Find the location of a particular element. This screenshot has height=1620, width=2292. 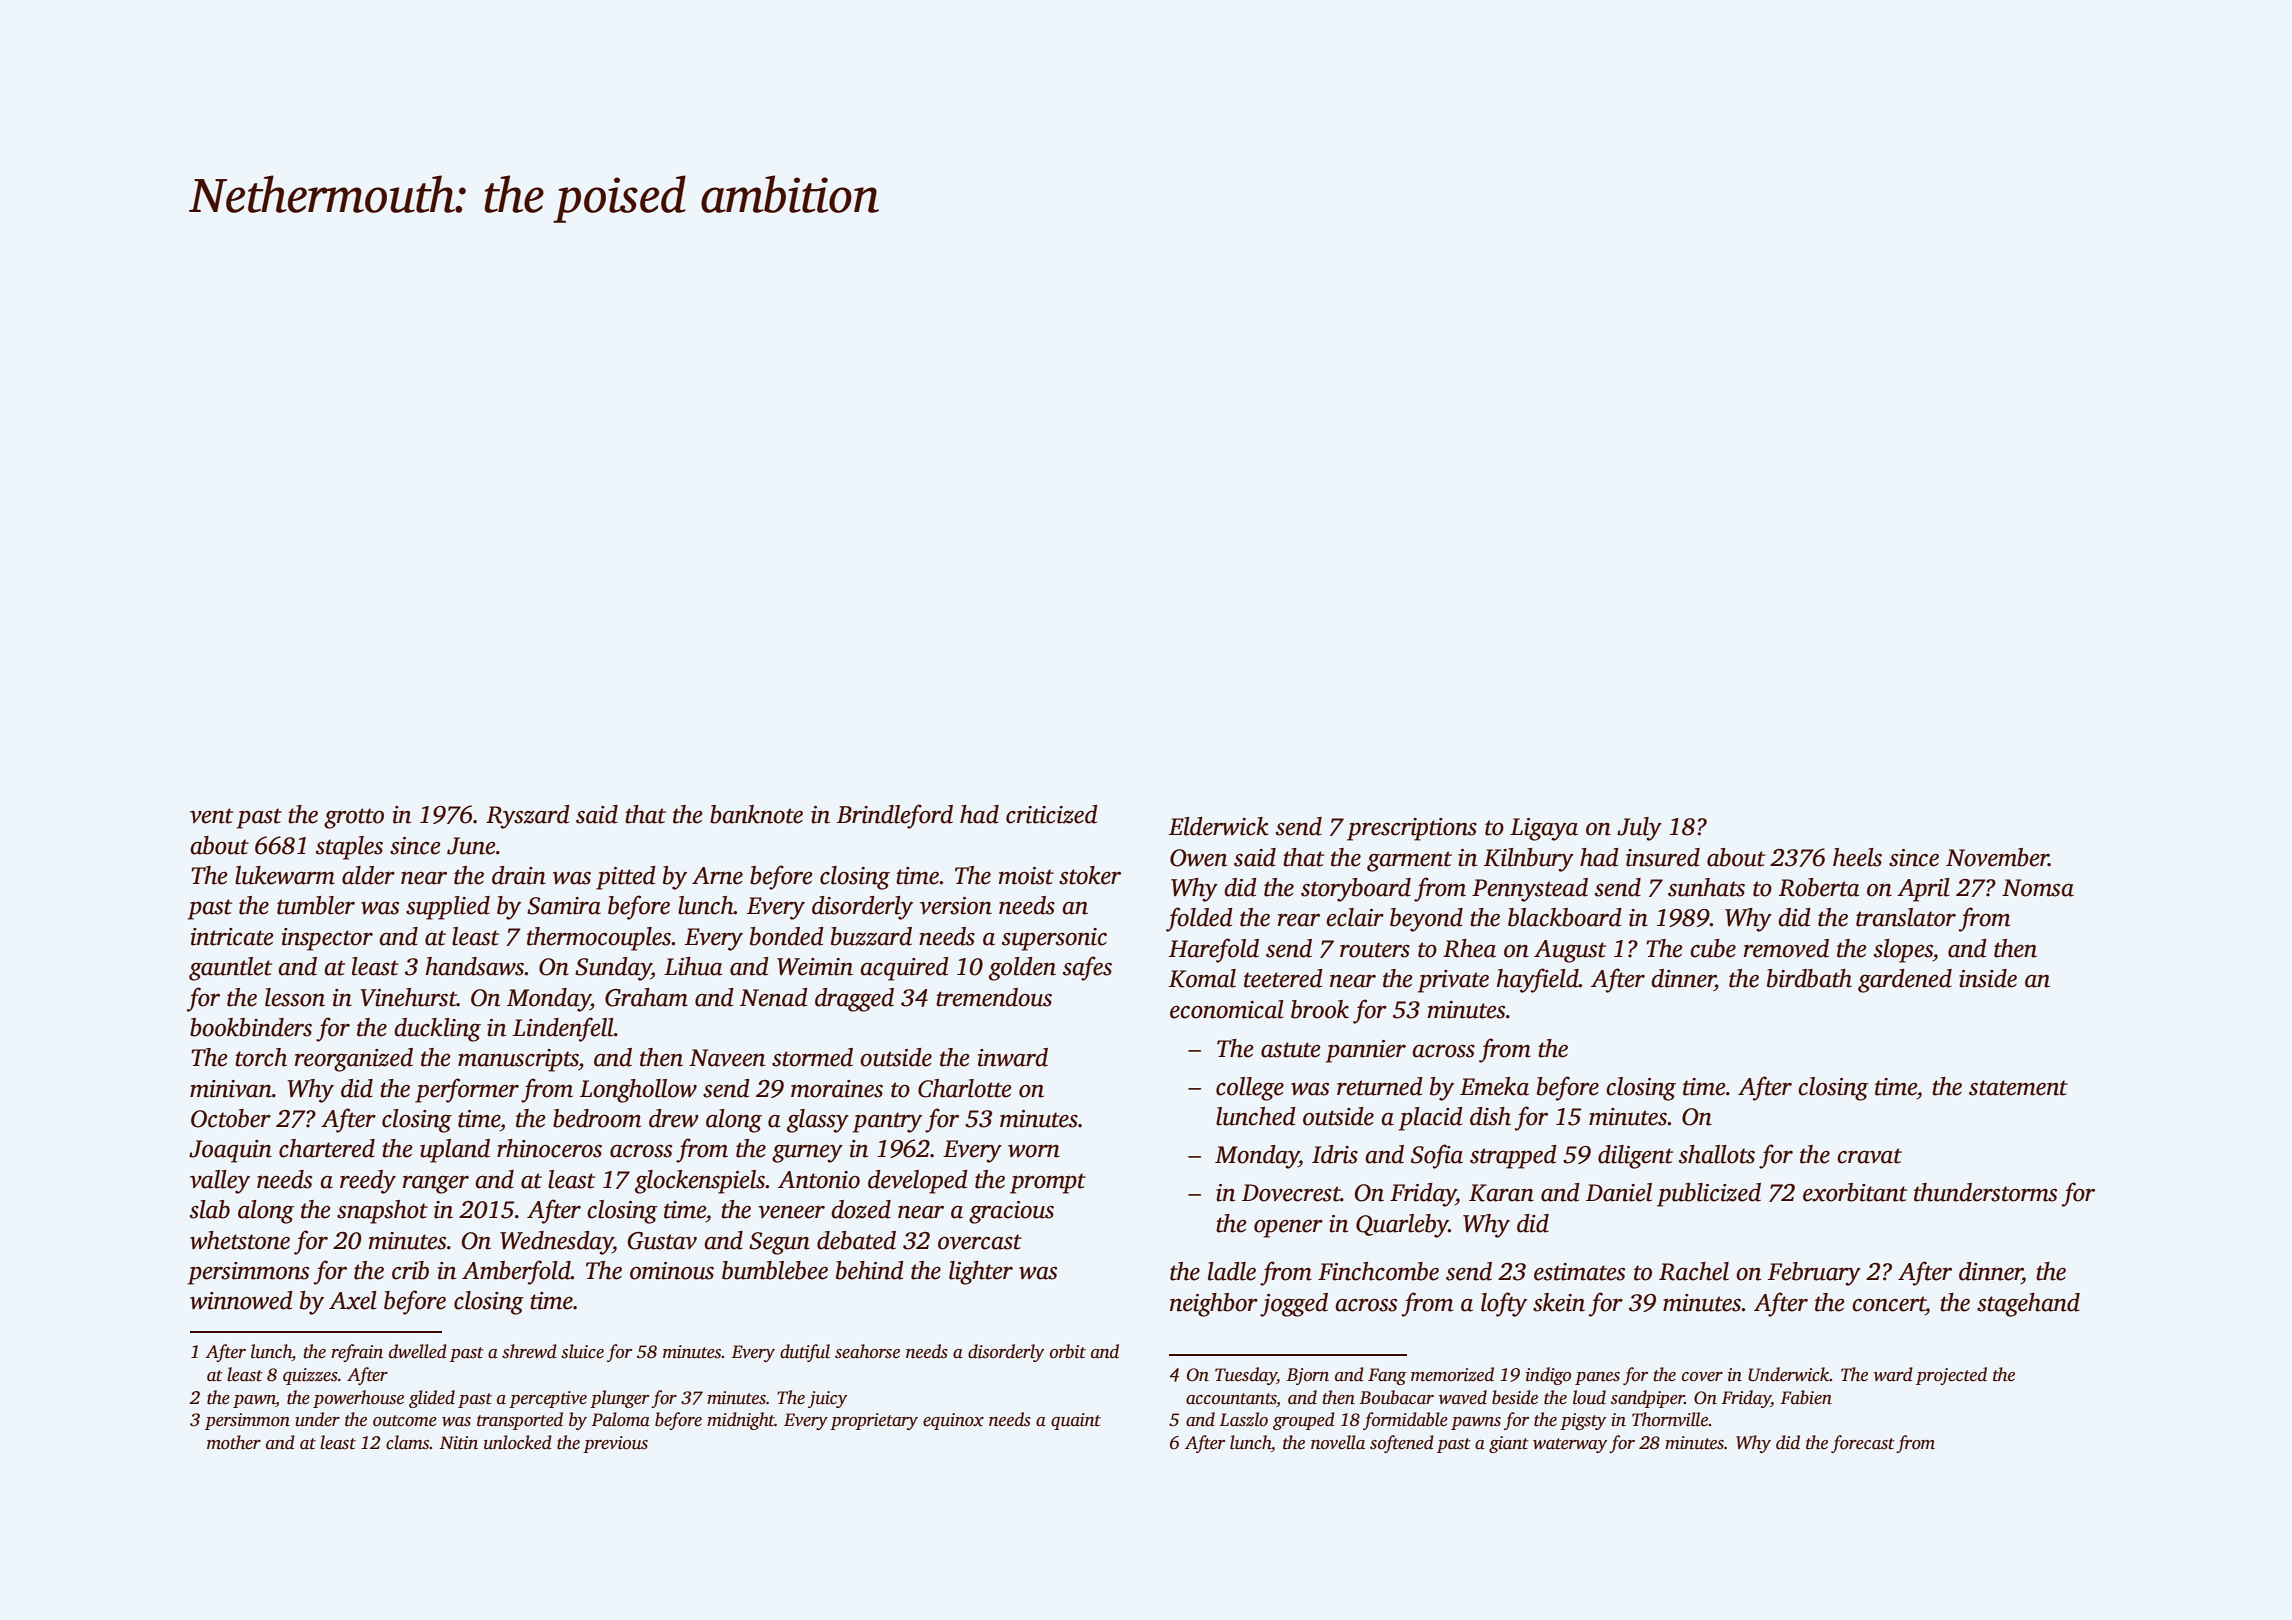

ranger is located at coordinates (436, 1184).
